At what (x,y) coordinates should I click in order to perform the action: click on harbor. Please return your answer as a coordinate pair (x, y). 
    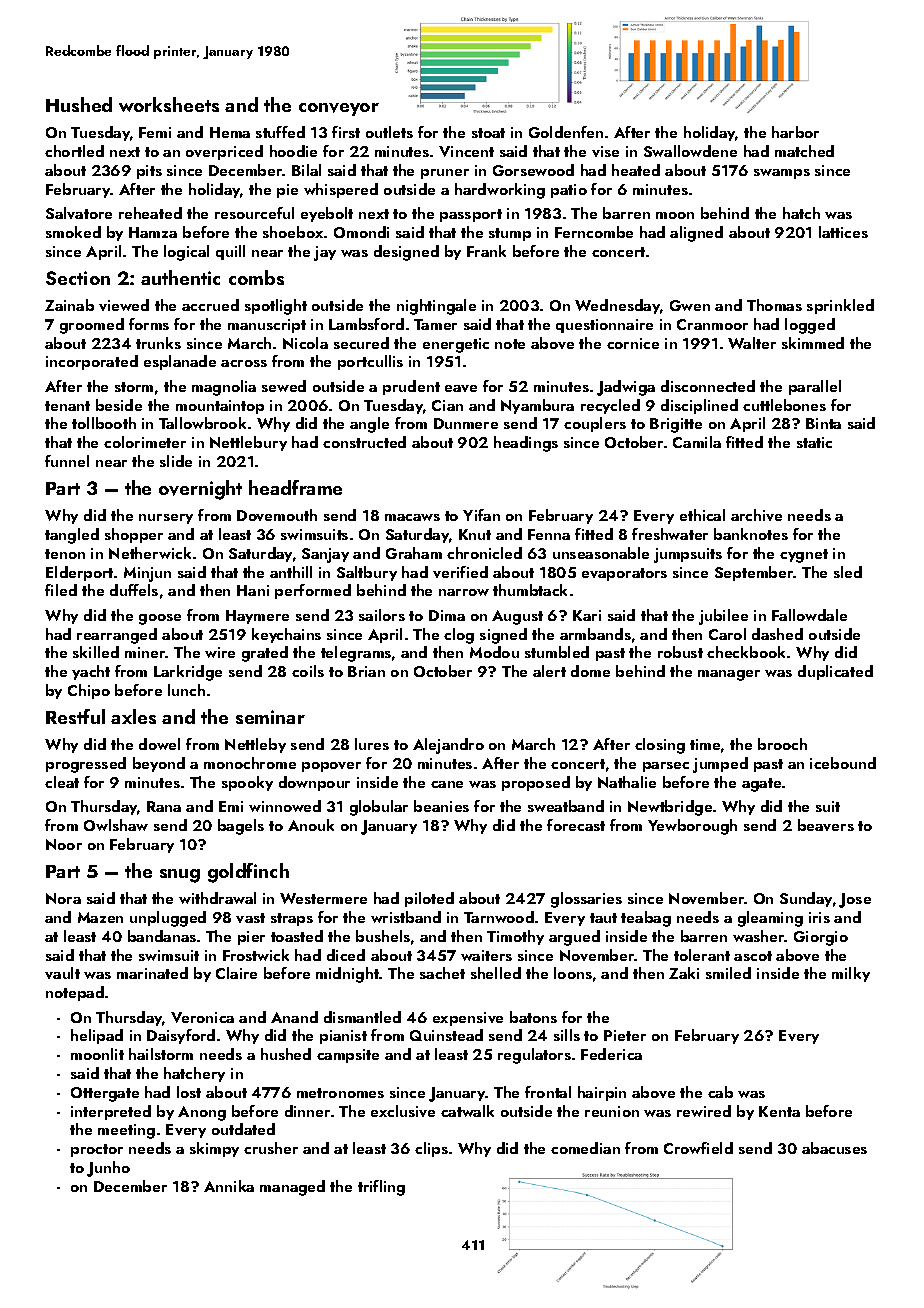
    Looking at the image, I should click on (795, 132).
